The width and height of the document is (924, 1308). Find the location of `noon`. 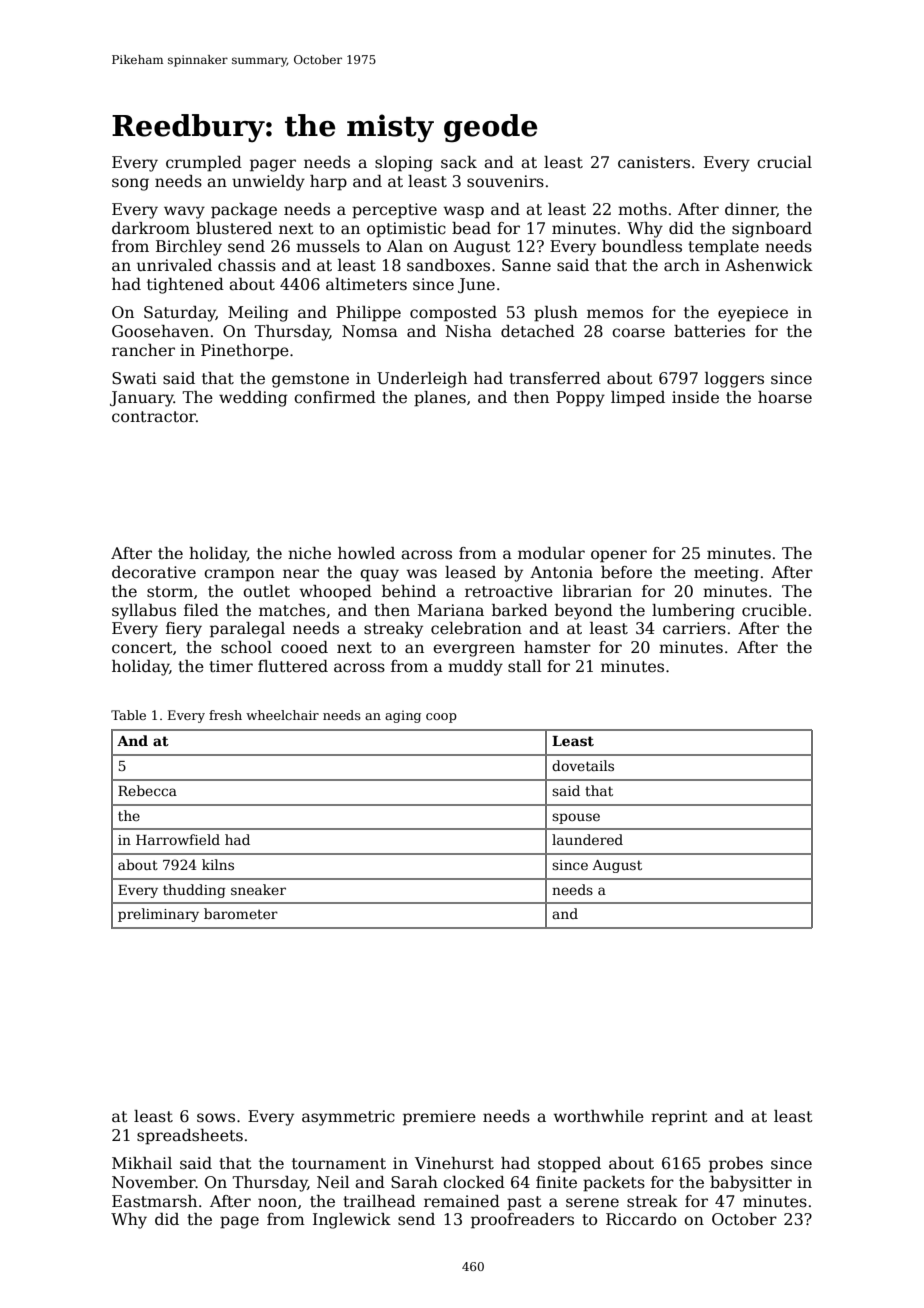

noon is located at coordinates (277, 1203).
